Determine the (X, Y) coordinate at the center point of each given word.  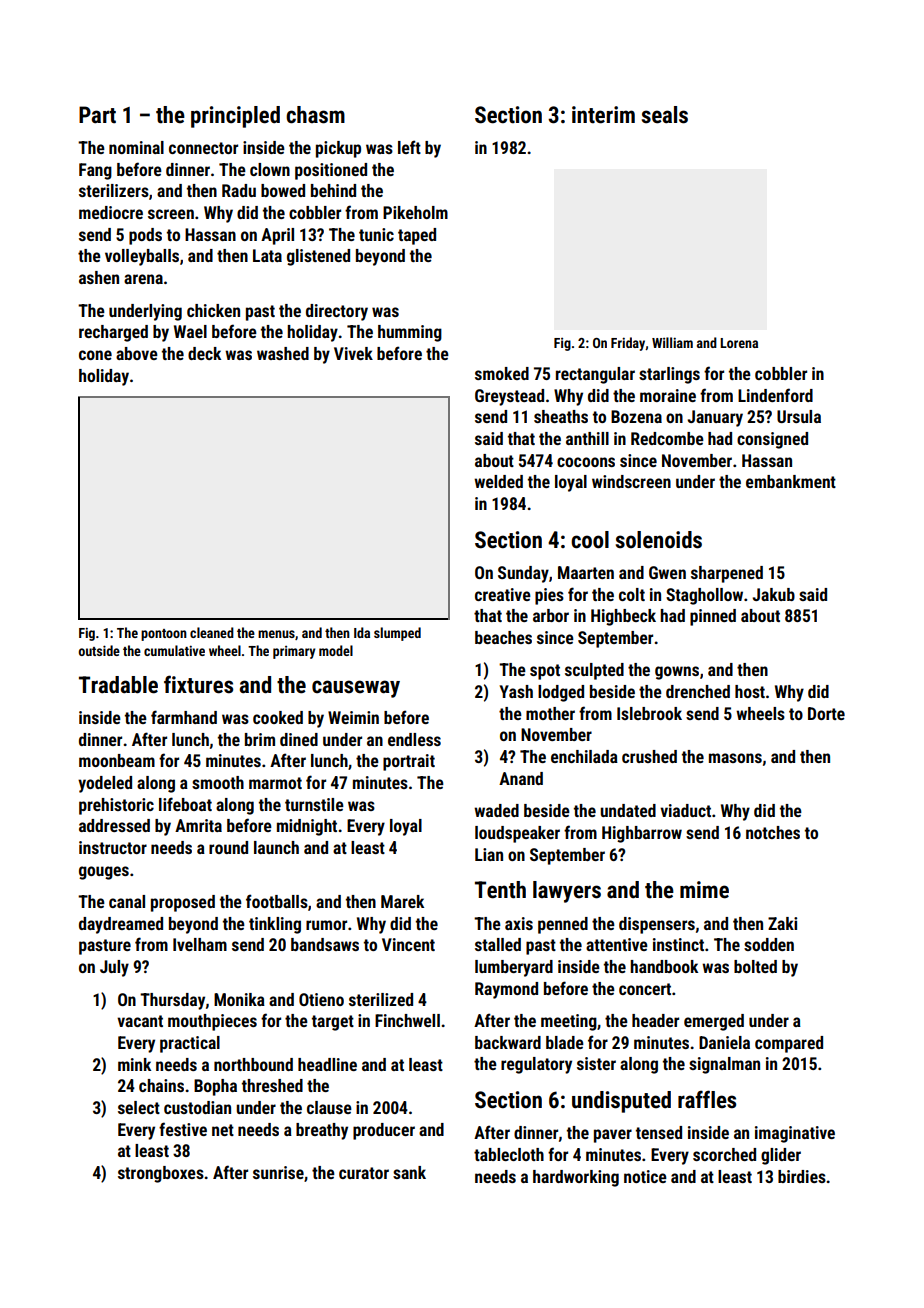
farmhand (184, 717)
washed (283, 353)
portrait (409, 762)
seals (665, 115)
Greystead (509, 397)
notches (773, 832)
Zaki (782, 923)
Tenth (500, 890)
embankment (791, 481)
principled (235, 117)
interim (603, 115)
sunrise (278, 1172)
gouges (104, 873)
